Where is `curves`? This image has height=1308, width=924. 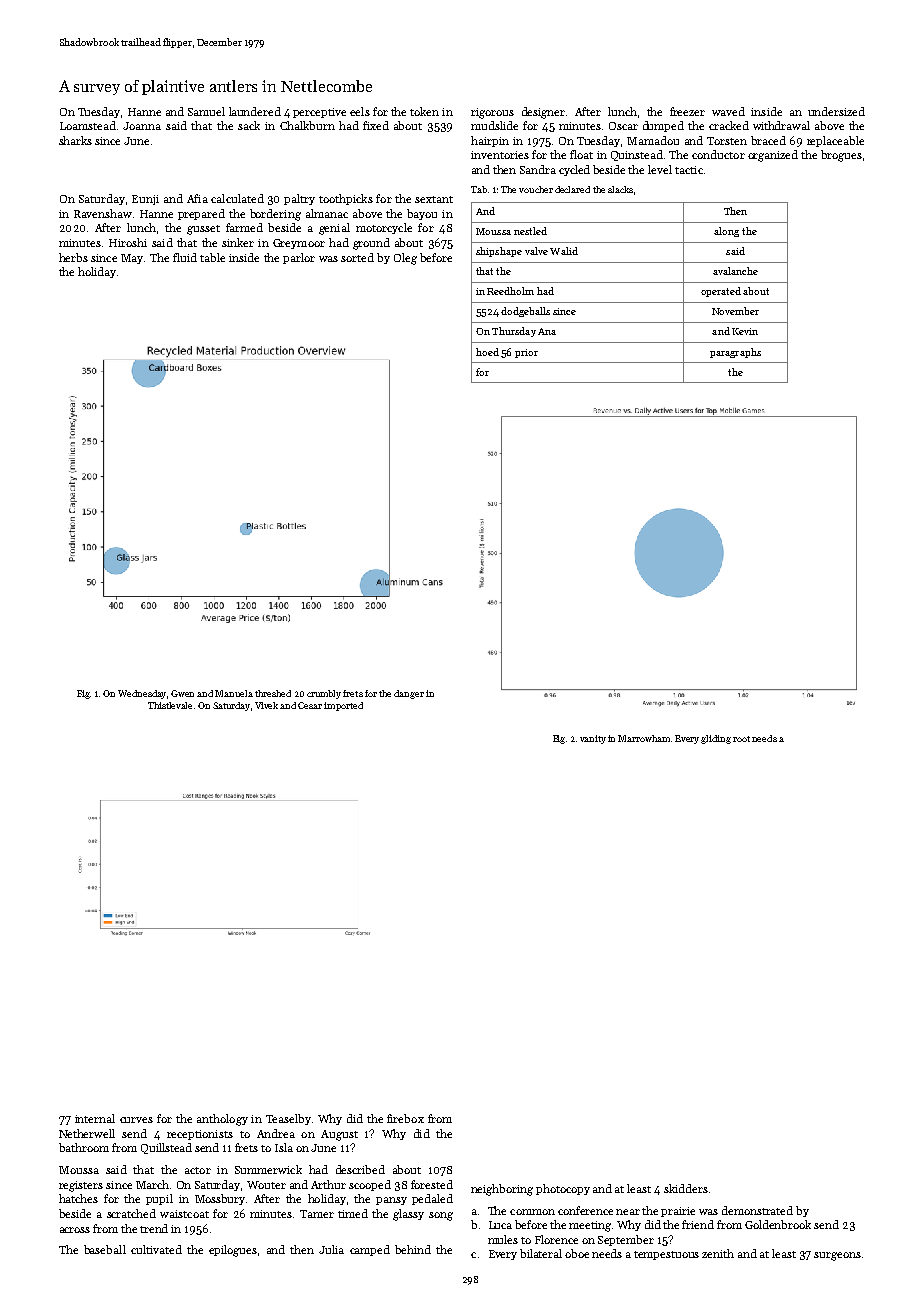
curves is located at coordinates (136, 1120).
